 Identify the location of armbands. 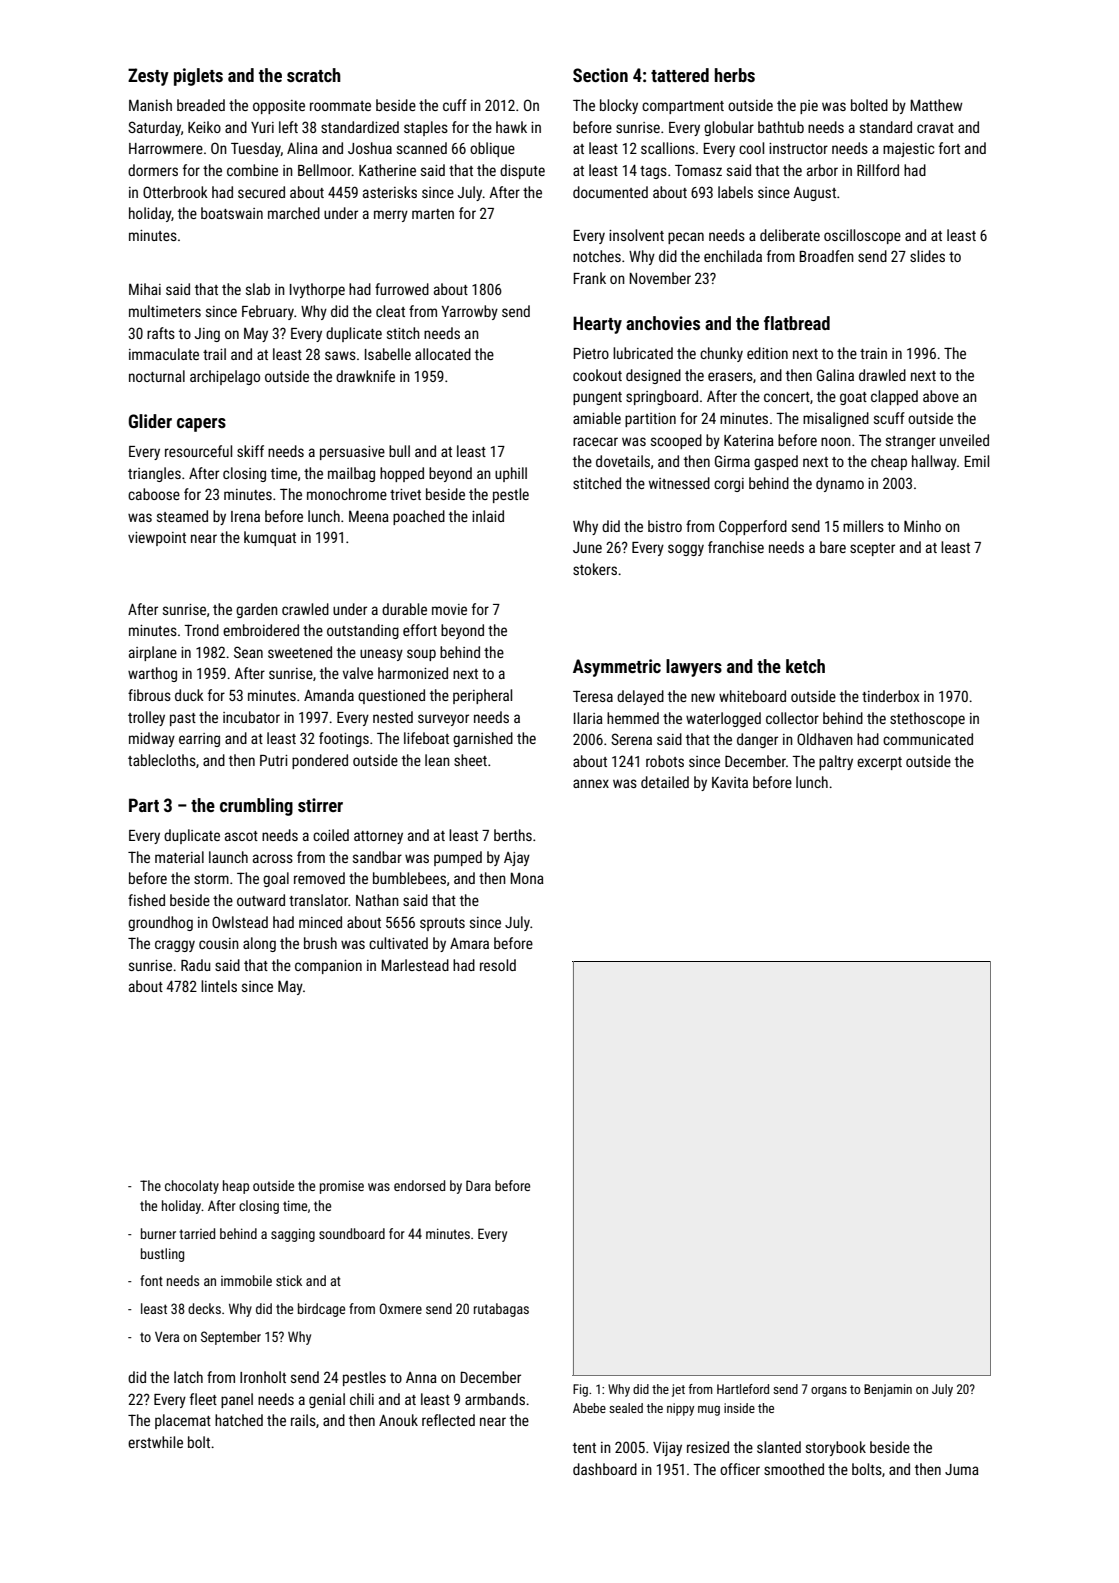
(495, 1399).
